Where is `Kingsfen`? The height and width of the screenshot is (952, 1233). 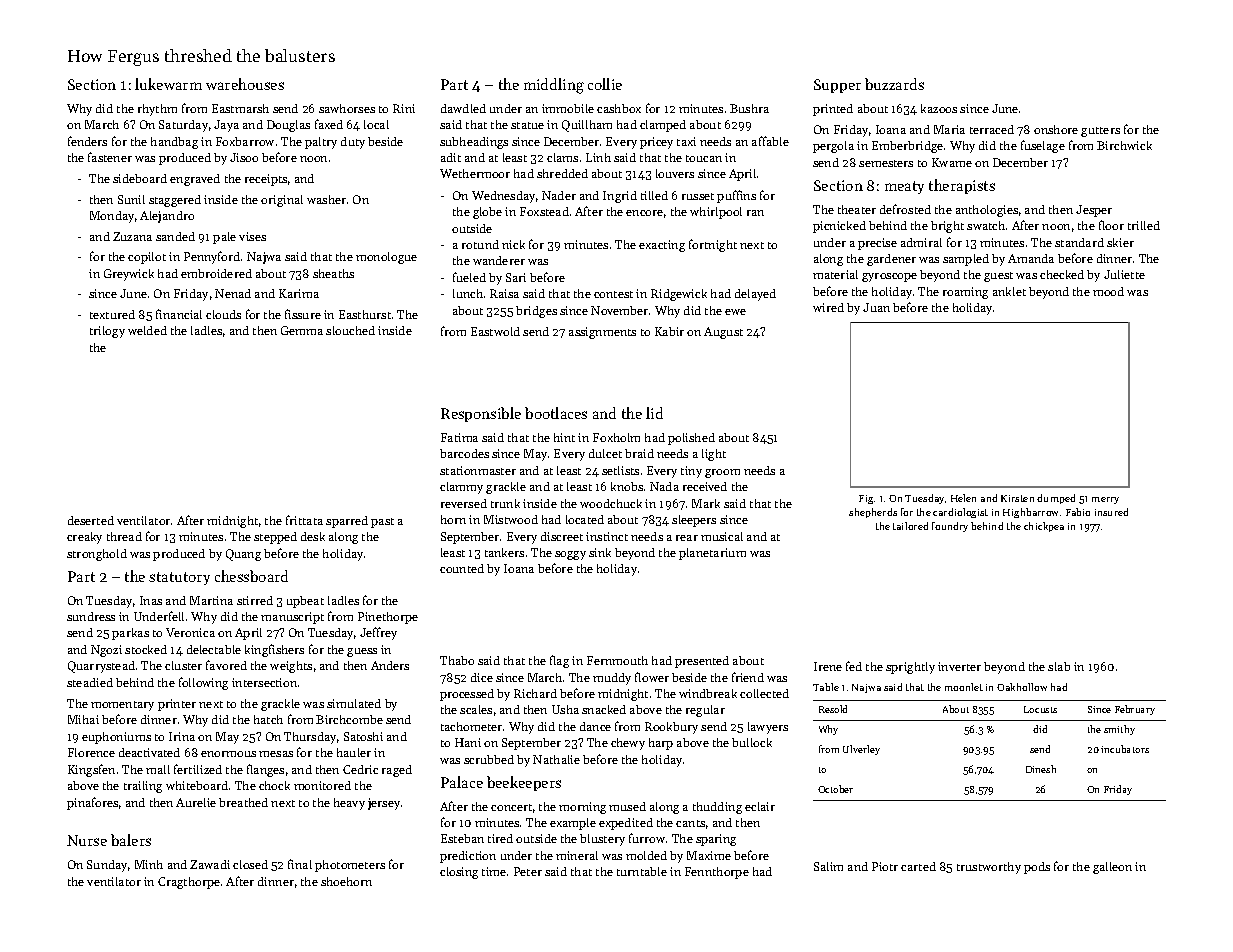 Kingsfen is located at coordinates (91, 770).
